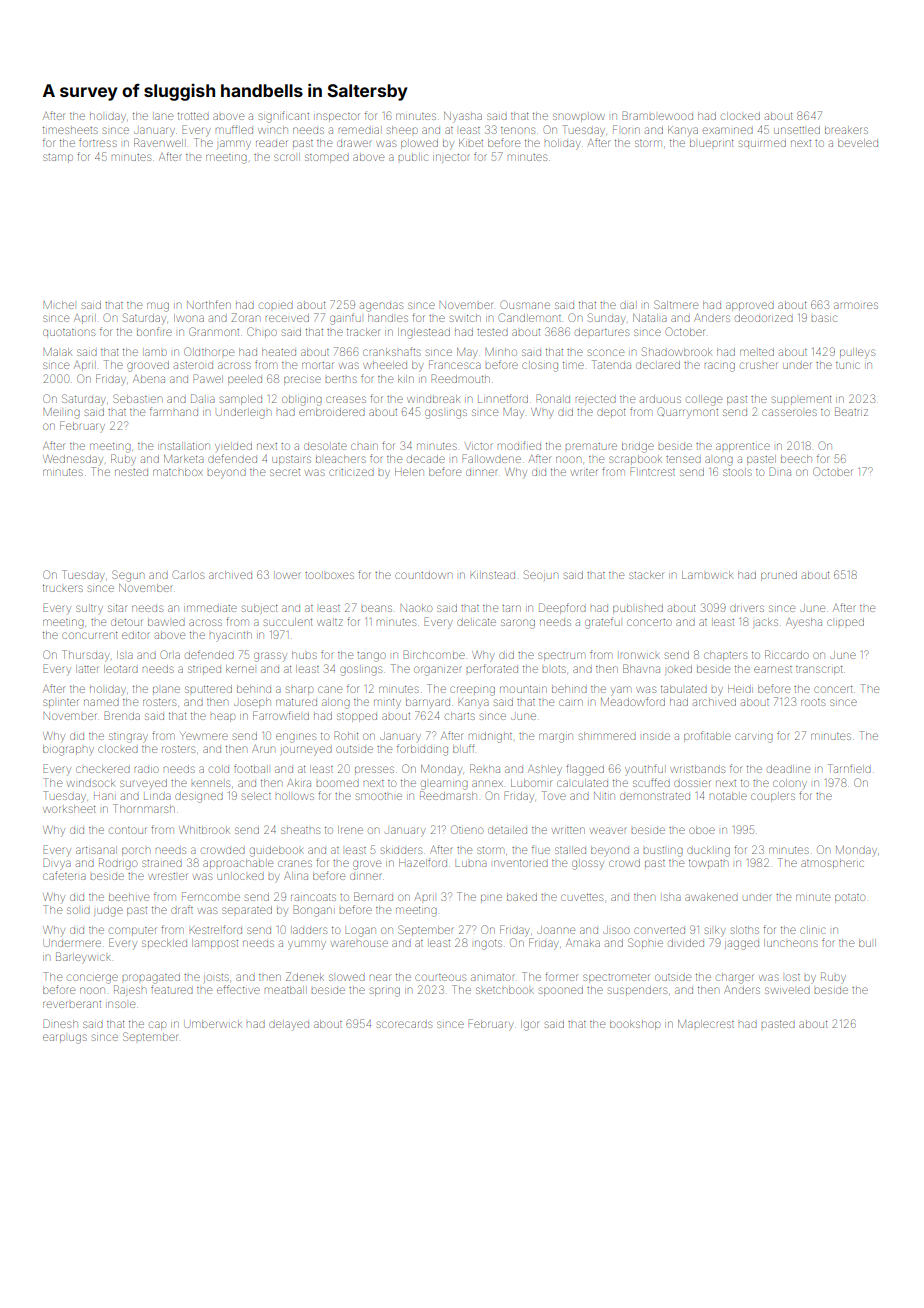  Describe the element at coordinates (471, 143) in the screenshot. I see `Kibet` at that location.
